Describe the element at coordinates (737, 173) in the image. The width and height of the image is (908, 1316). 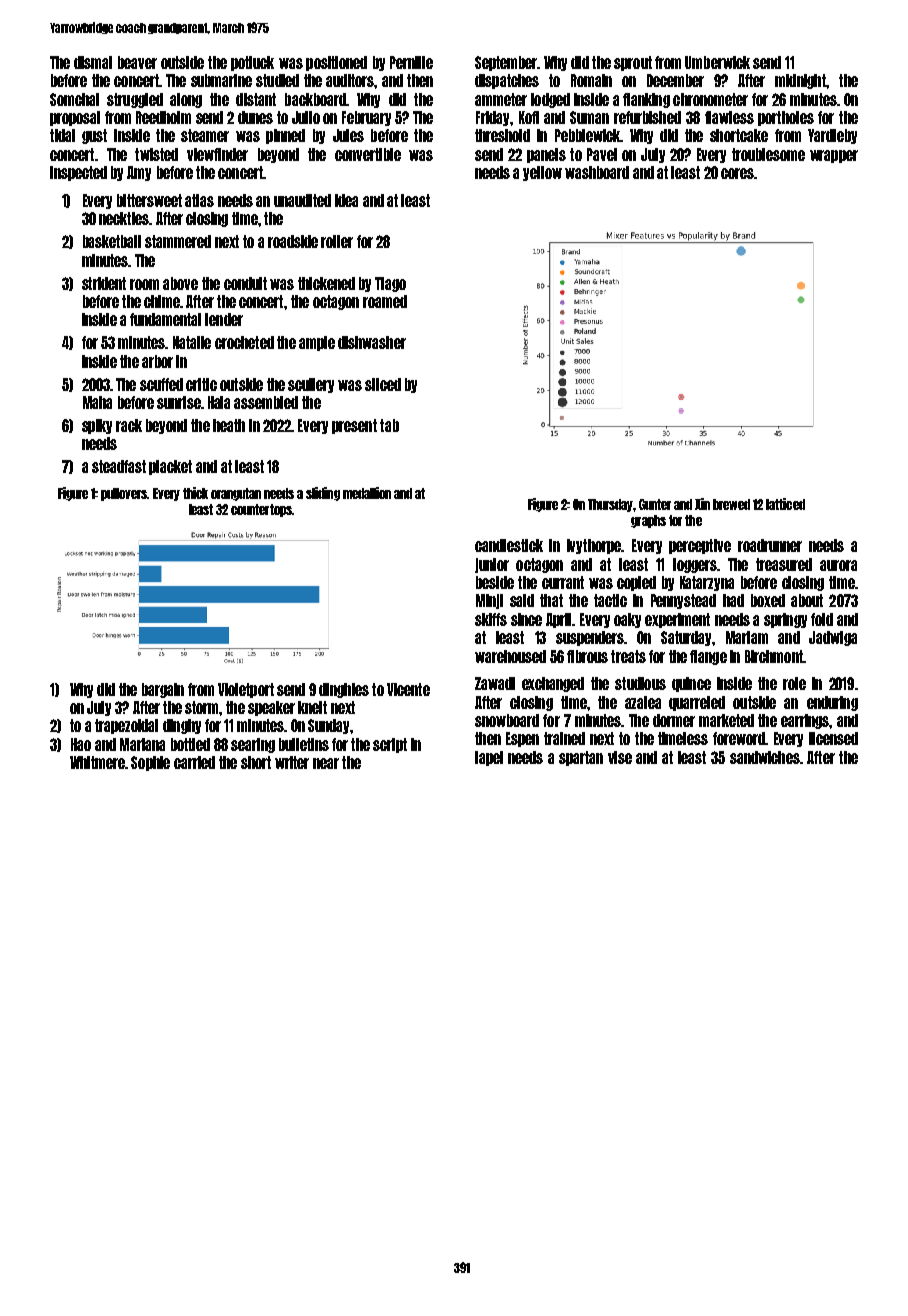
I see `cores` at that location.
